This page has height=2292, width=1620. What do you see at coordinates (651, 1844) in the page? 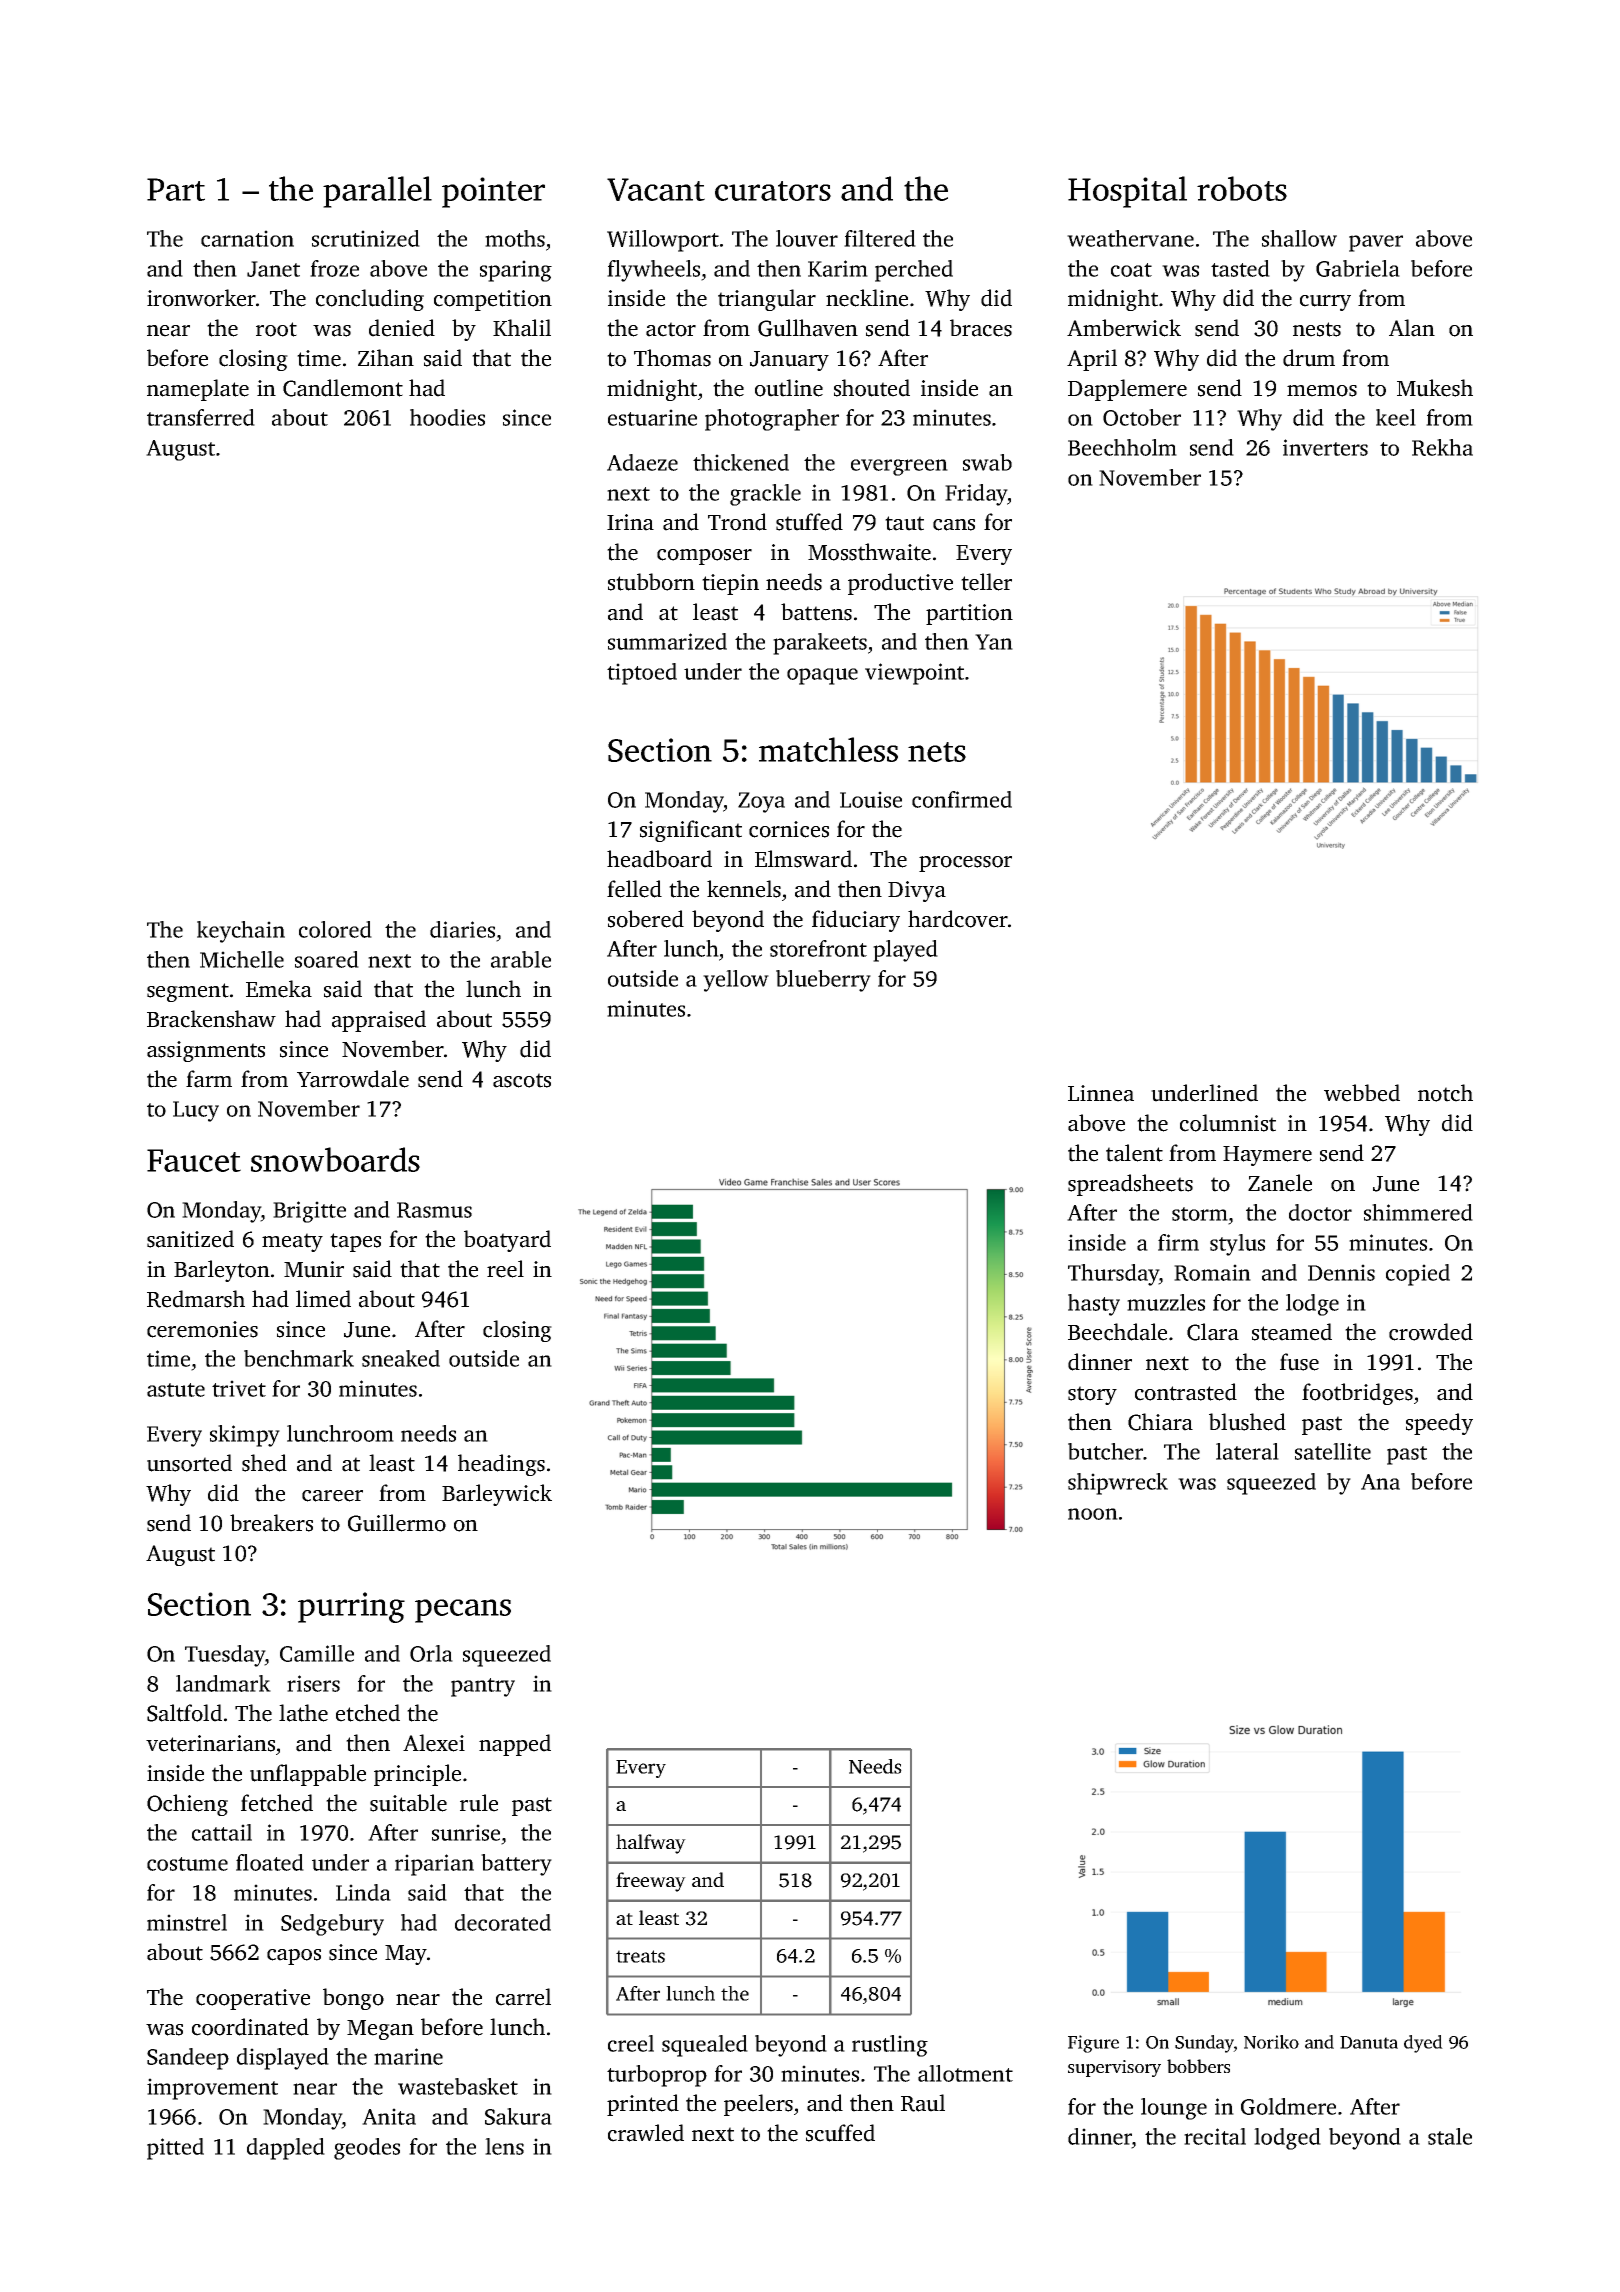
I see `halfway` at bounding box center [651, 1844].
